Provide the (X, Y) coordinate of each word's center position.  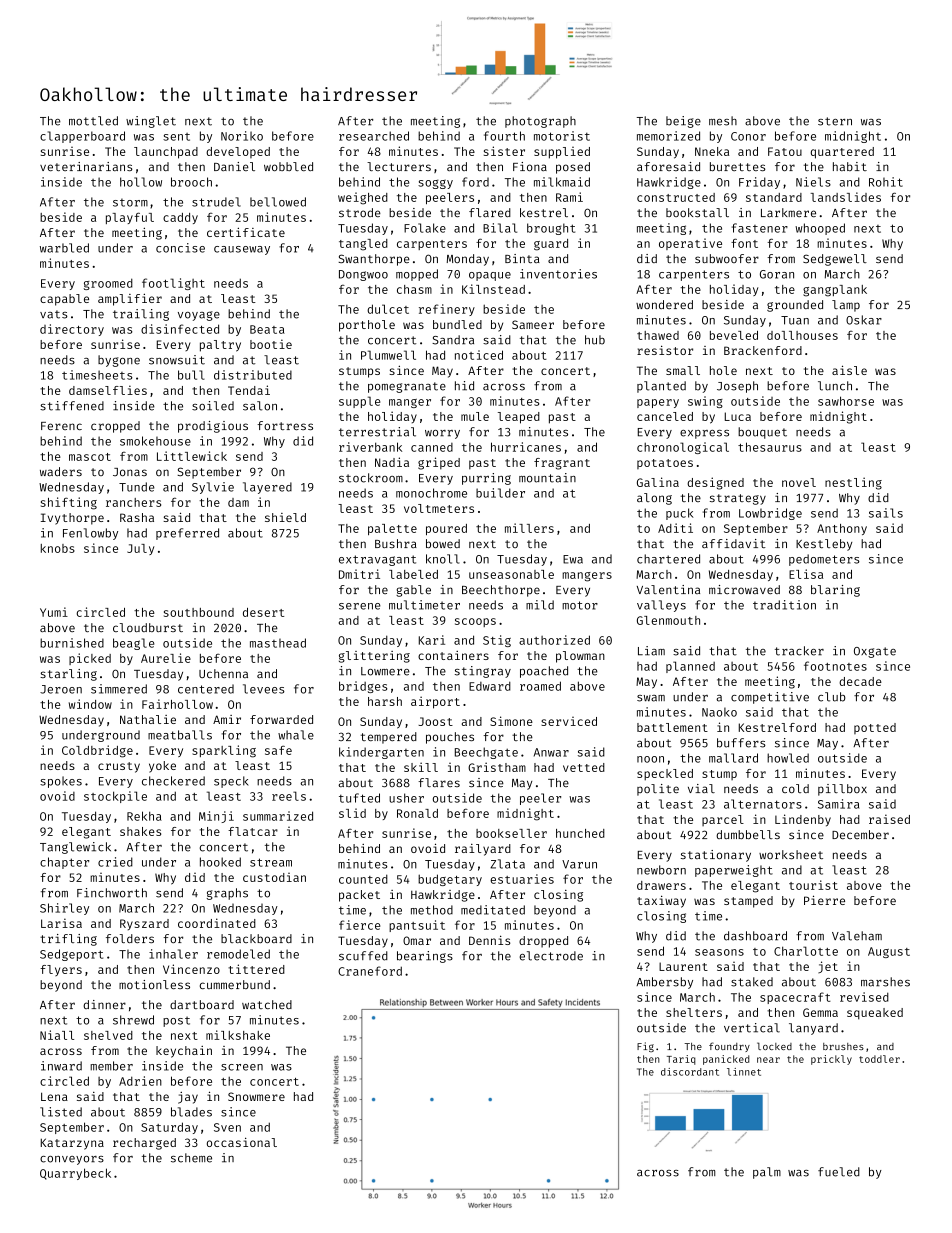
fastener (760, 228)
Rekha (144, 816)
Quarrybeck (75, 1174)
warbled (64, 248)
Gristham (497, 767)
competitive (770, 698)
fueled (839, 1172)
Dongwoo (363, 275)
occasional (242, 1142)
